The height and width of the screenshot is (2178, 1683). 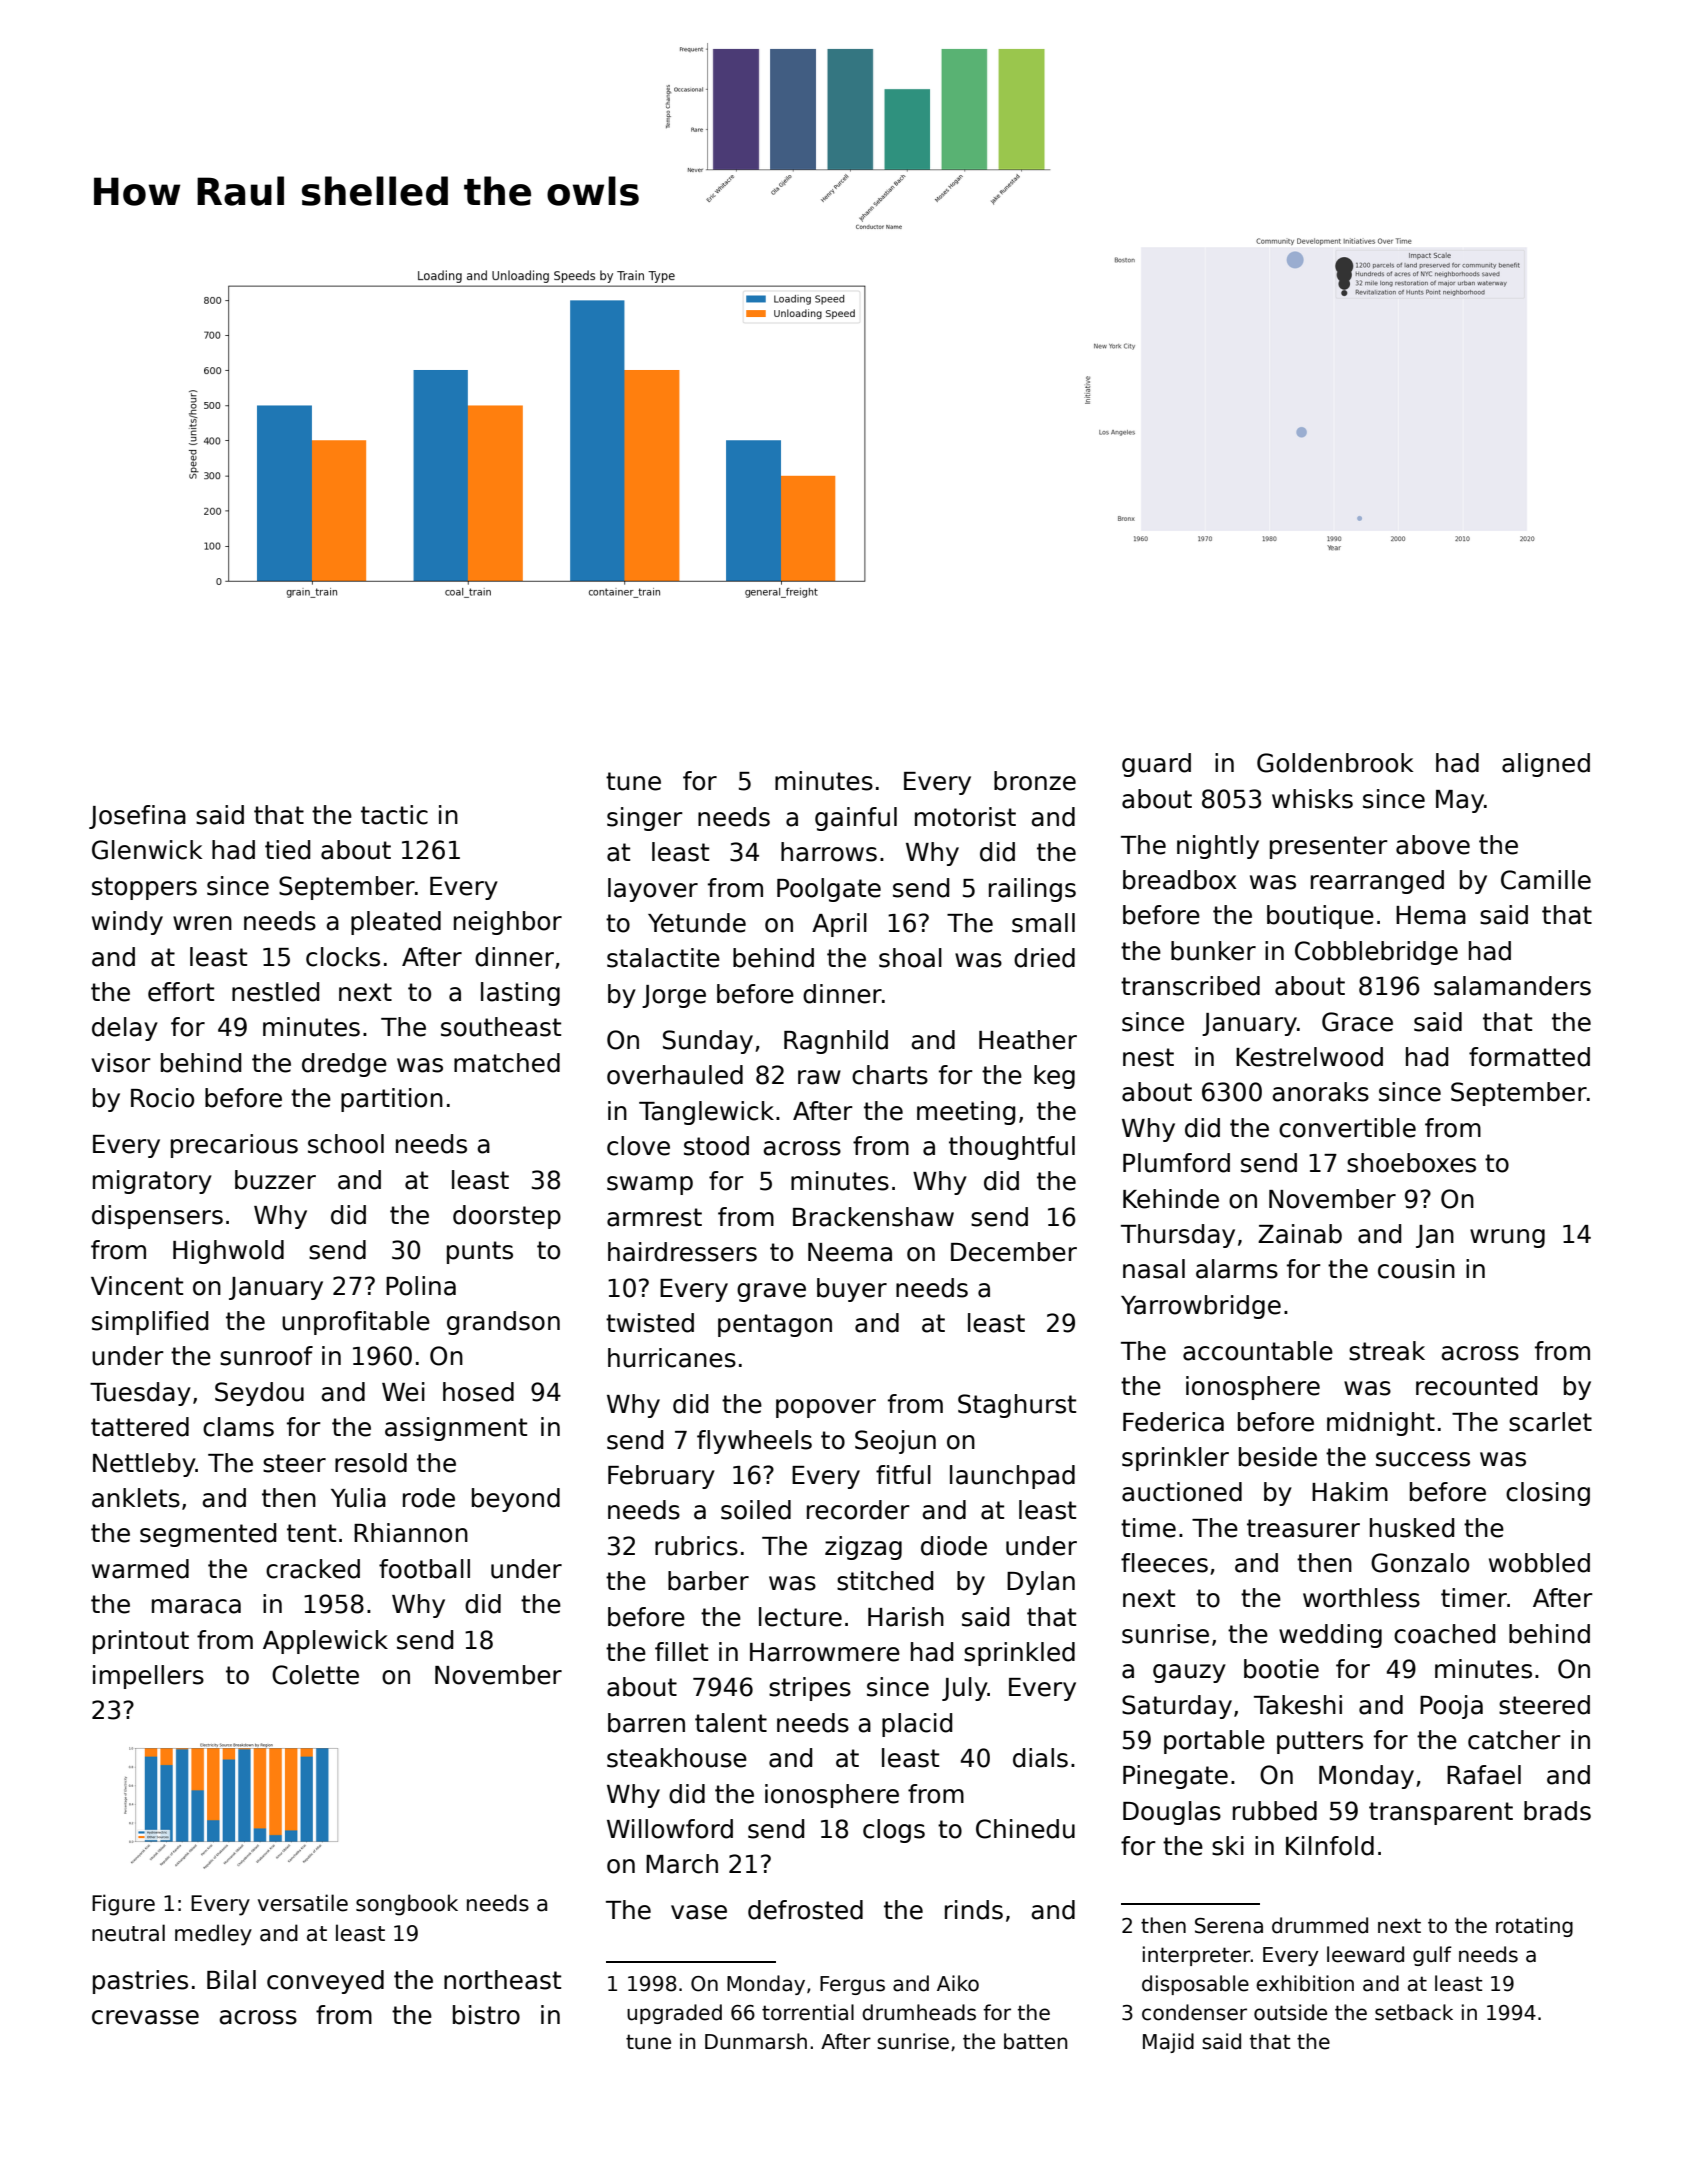 I want to click on clogs, so click(x=894, y=1831).
